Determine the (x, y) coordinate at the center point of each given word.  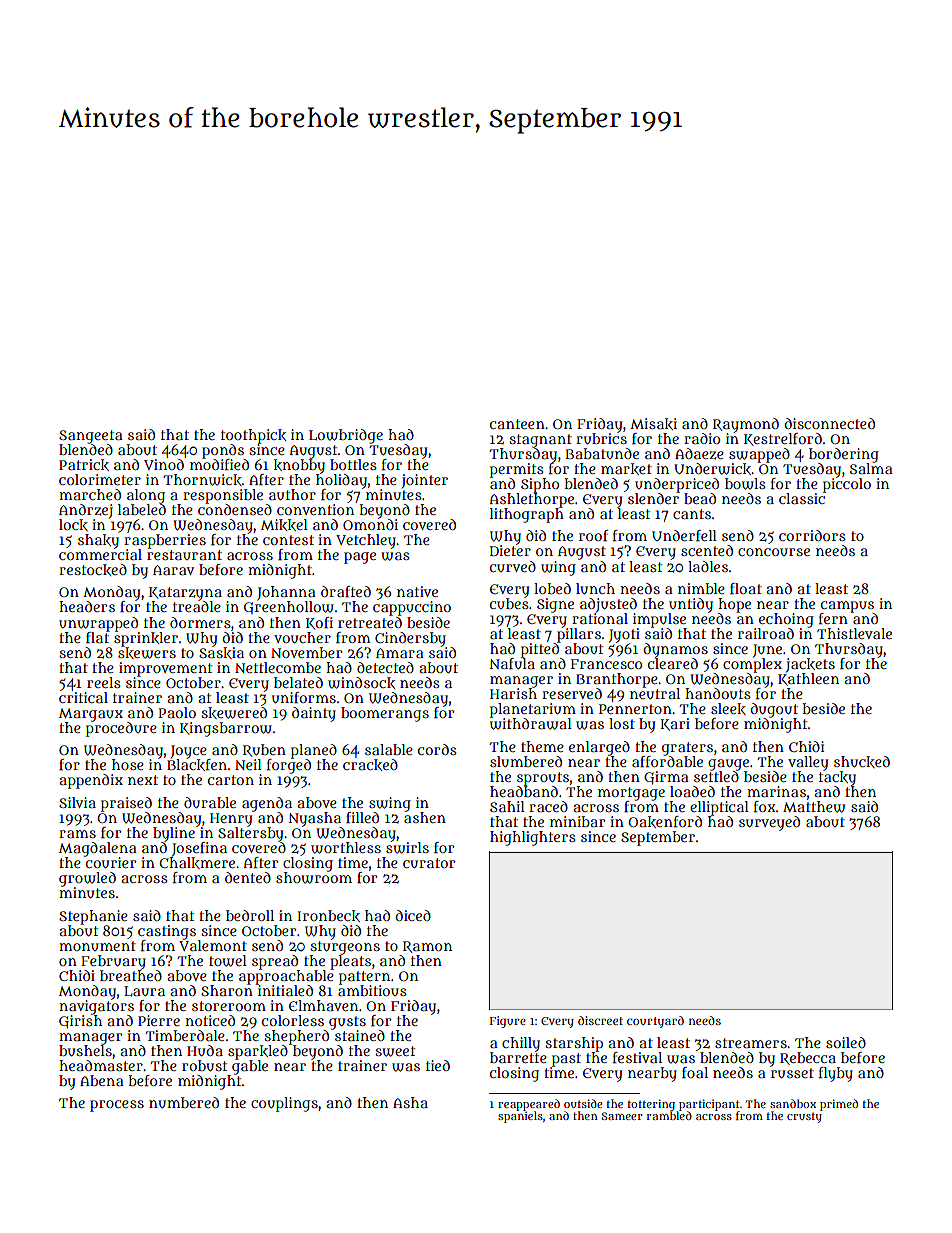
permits (517, 470)
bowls (745, 484)
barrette (518, 1057)
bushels (85, 1050)
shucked (862, 762)
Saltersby (250, 834)
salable (389, 749)
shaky (98, 541)
